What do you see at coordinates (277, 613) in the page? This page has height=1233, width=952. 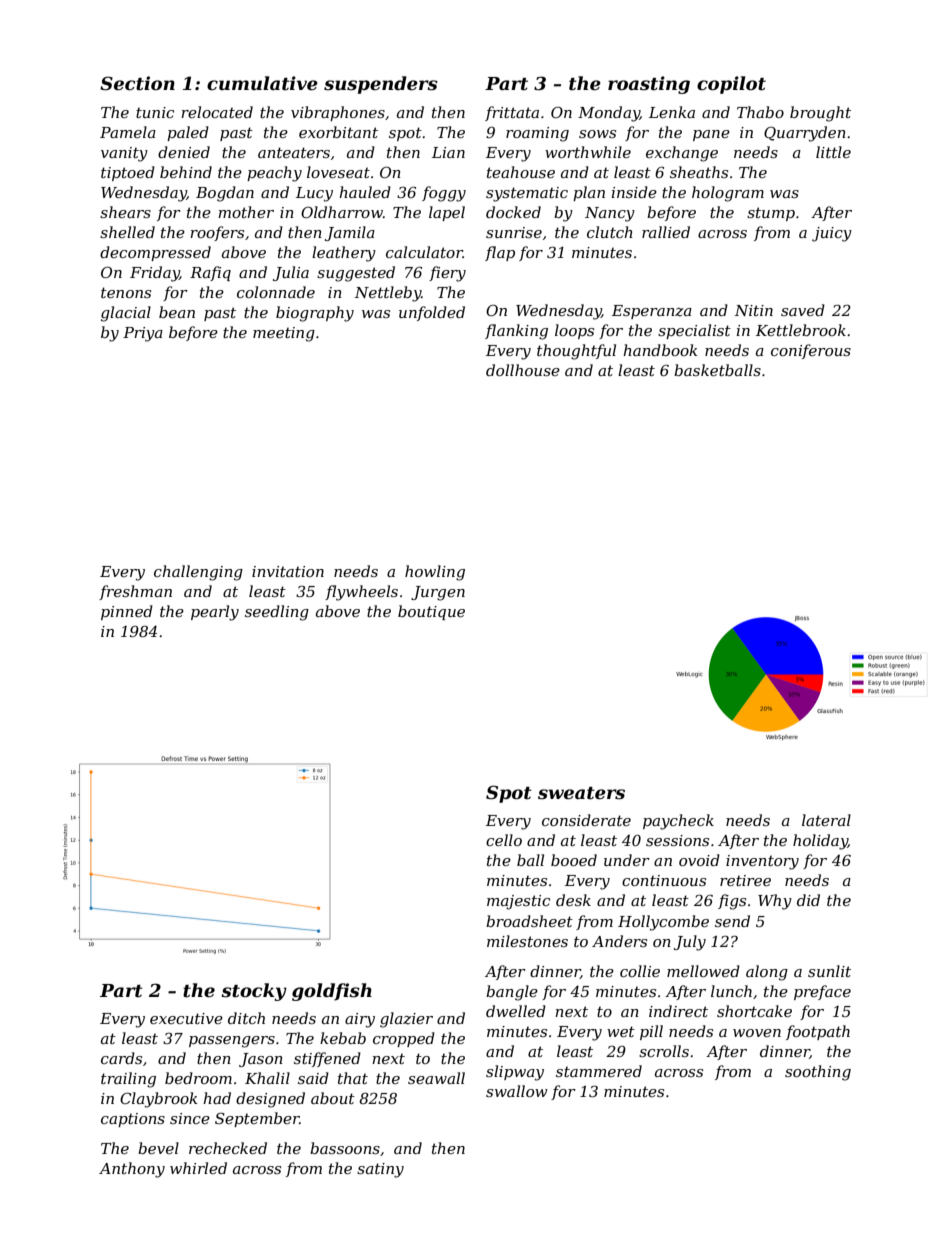 I see `seedling` at bounding box center [277, 613].
